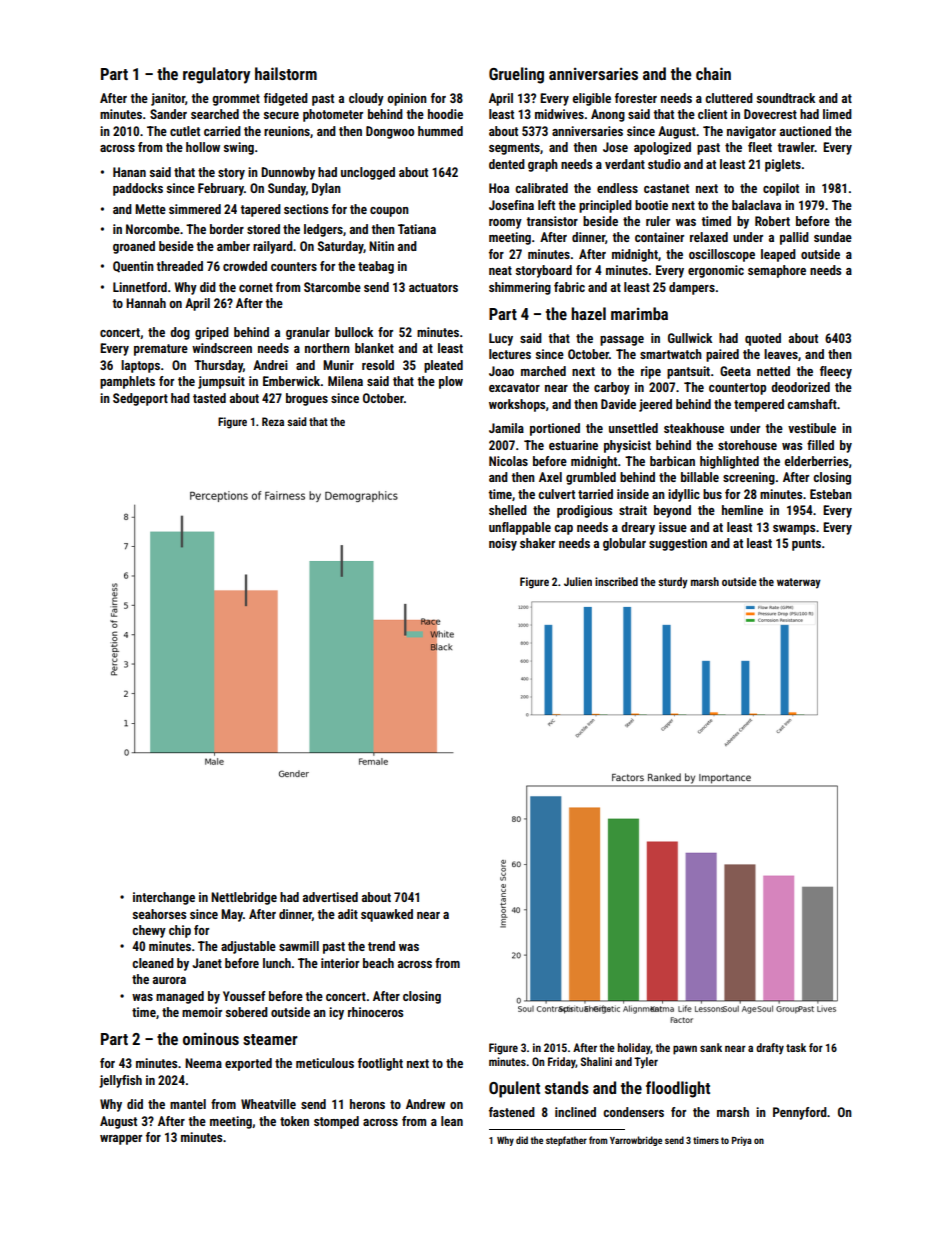  What do you see at coordinates (277, 963) in the document?
I see `lunch` at bounding box center [277, 963].
